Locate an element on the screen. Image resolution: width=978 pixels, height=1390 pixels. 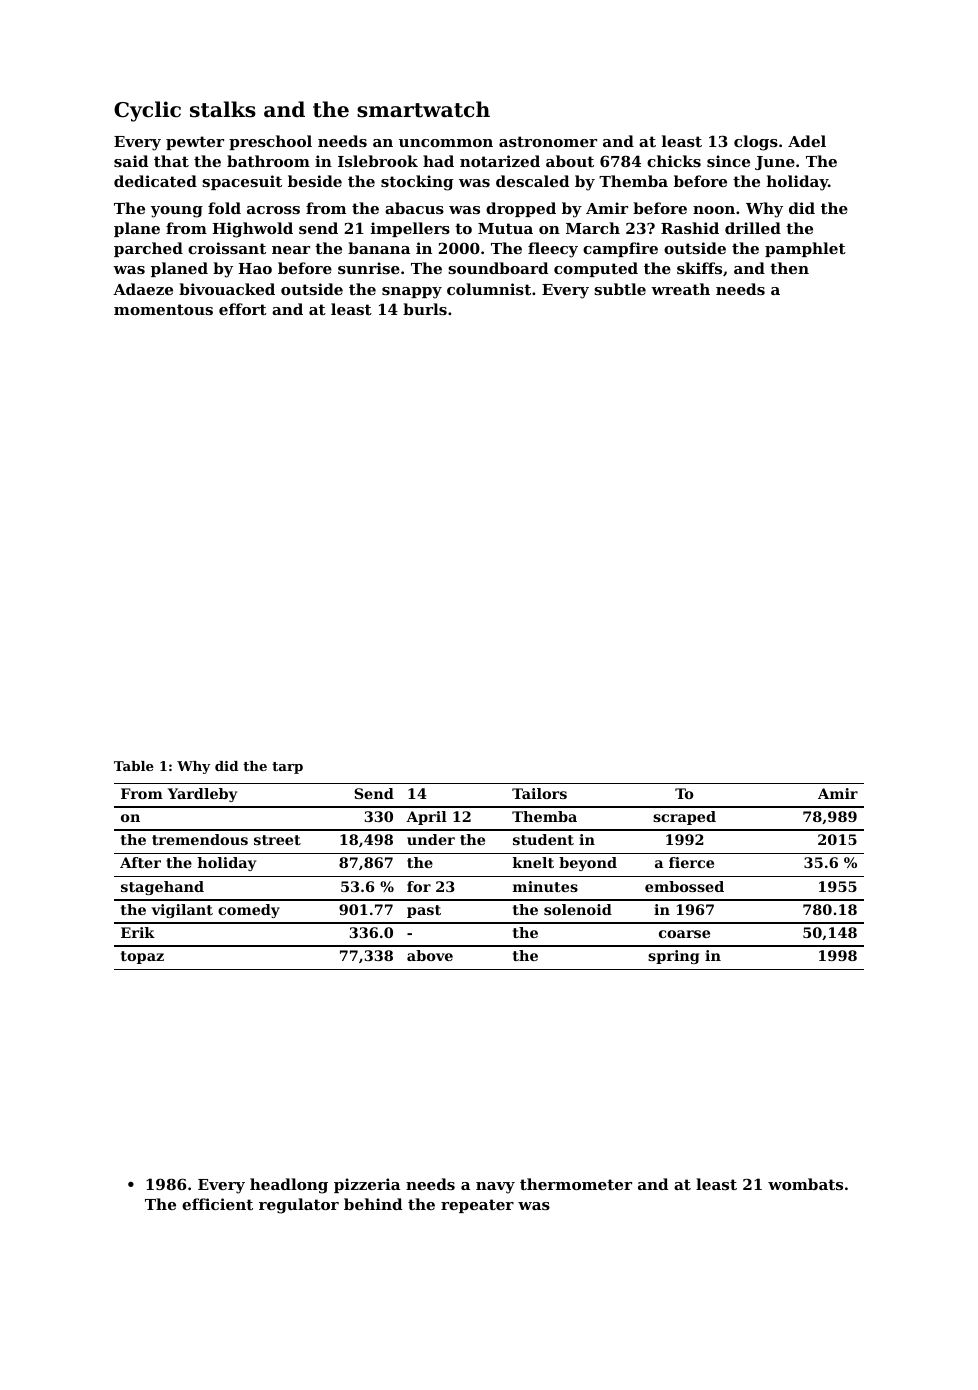
columnist is located at coordinates (489, 289).
